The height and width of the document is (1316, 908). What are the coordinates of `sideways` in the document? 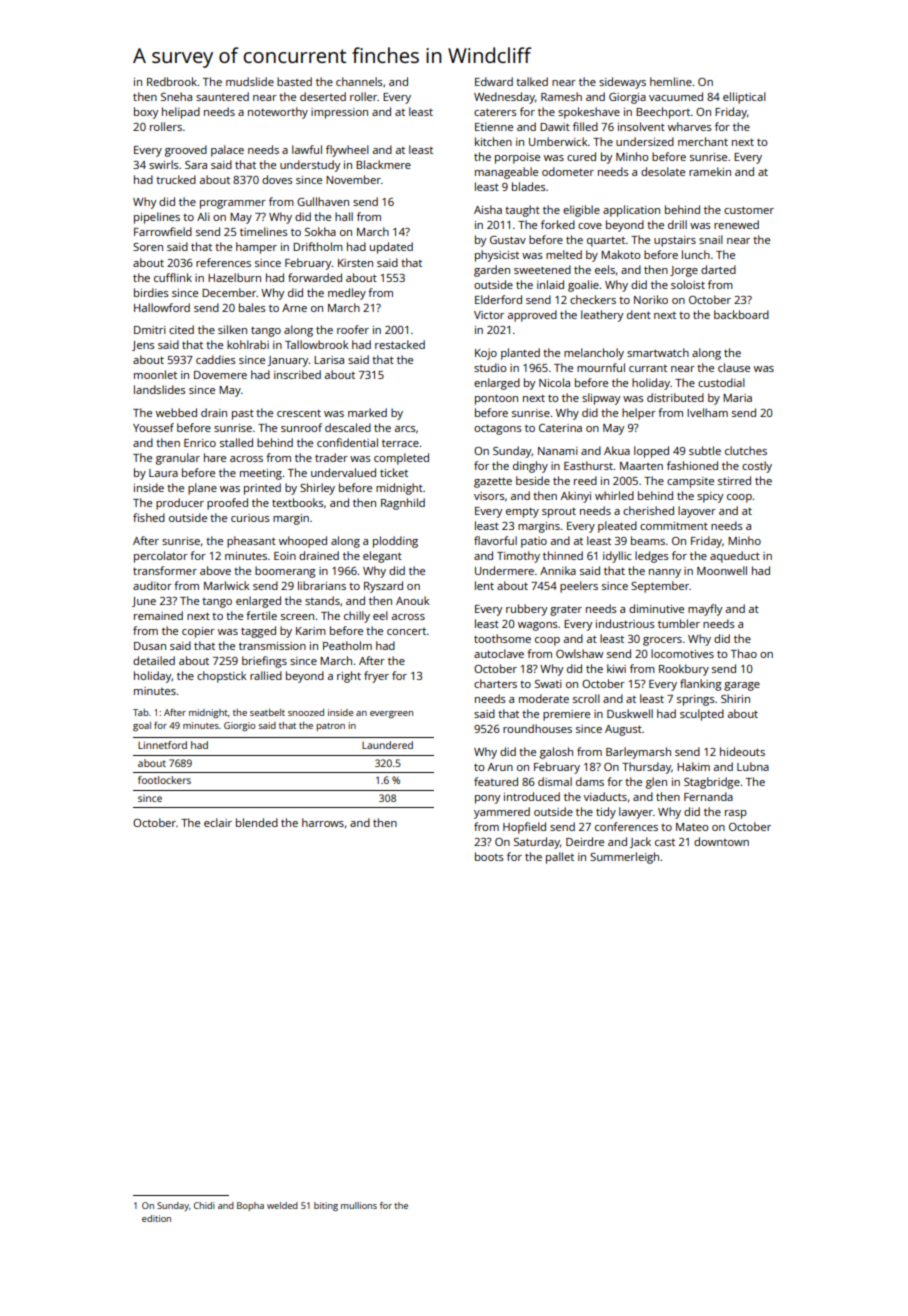 It's located at (622, 83).
